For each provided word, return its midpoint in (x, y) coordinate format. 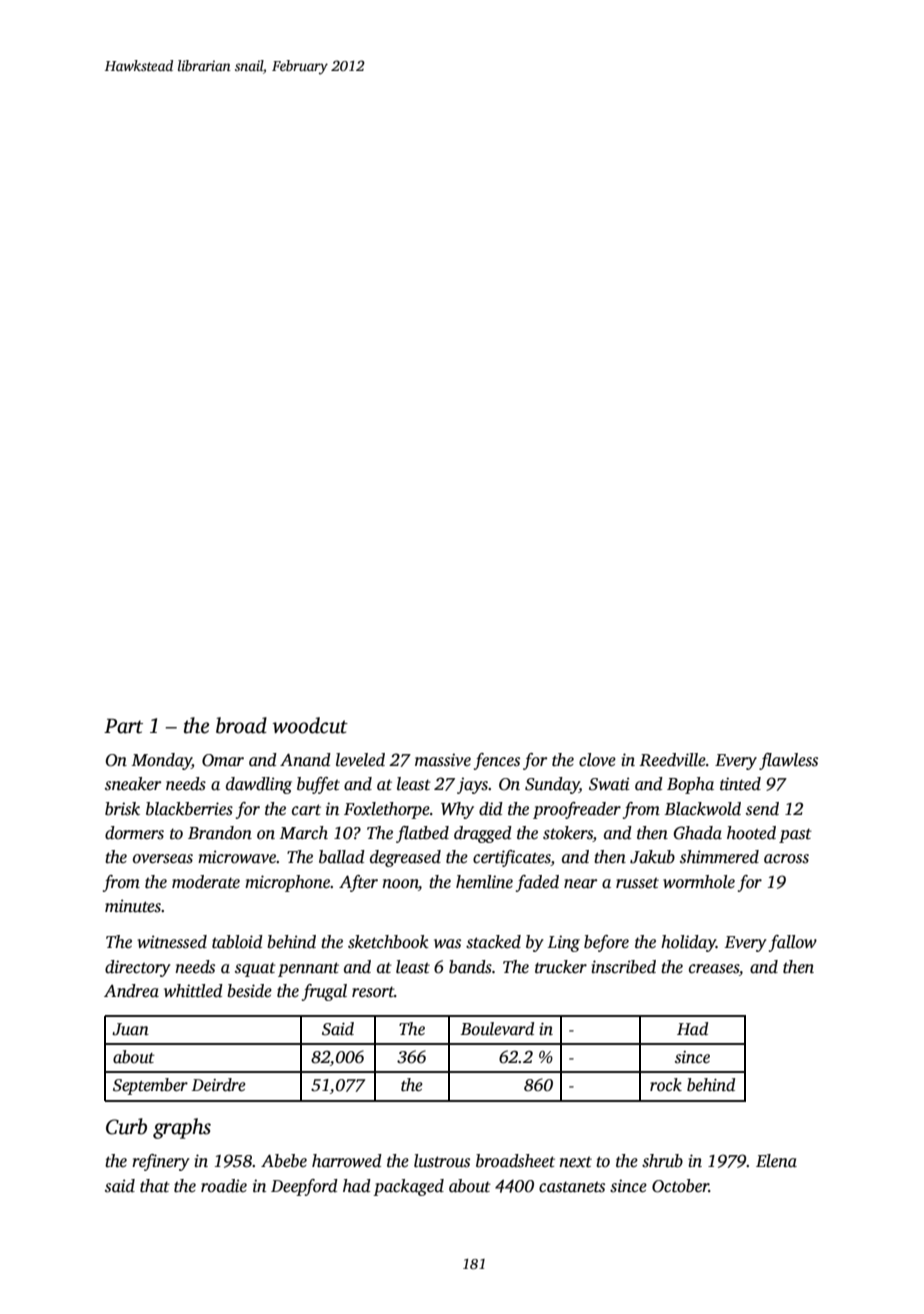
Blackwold (703, 809)
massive (443, 760)
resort (373, 992)
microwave (237, 857)
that (155, 1186)
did (491, 809)
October (680, 1186)
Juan (130, 1029)
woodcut (310, 725)
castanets (572, 1187)
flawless (788, 761)
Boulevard (497, 1029)
